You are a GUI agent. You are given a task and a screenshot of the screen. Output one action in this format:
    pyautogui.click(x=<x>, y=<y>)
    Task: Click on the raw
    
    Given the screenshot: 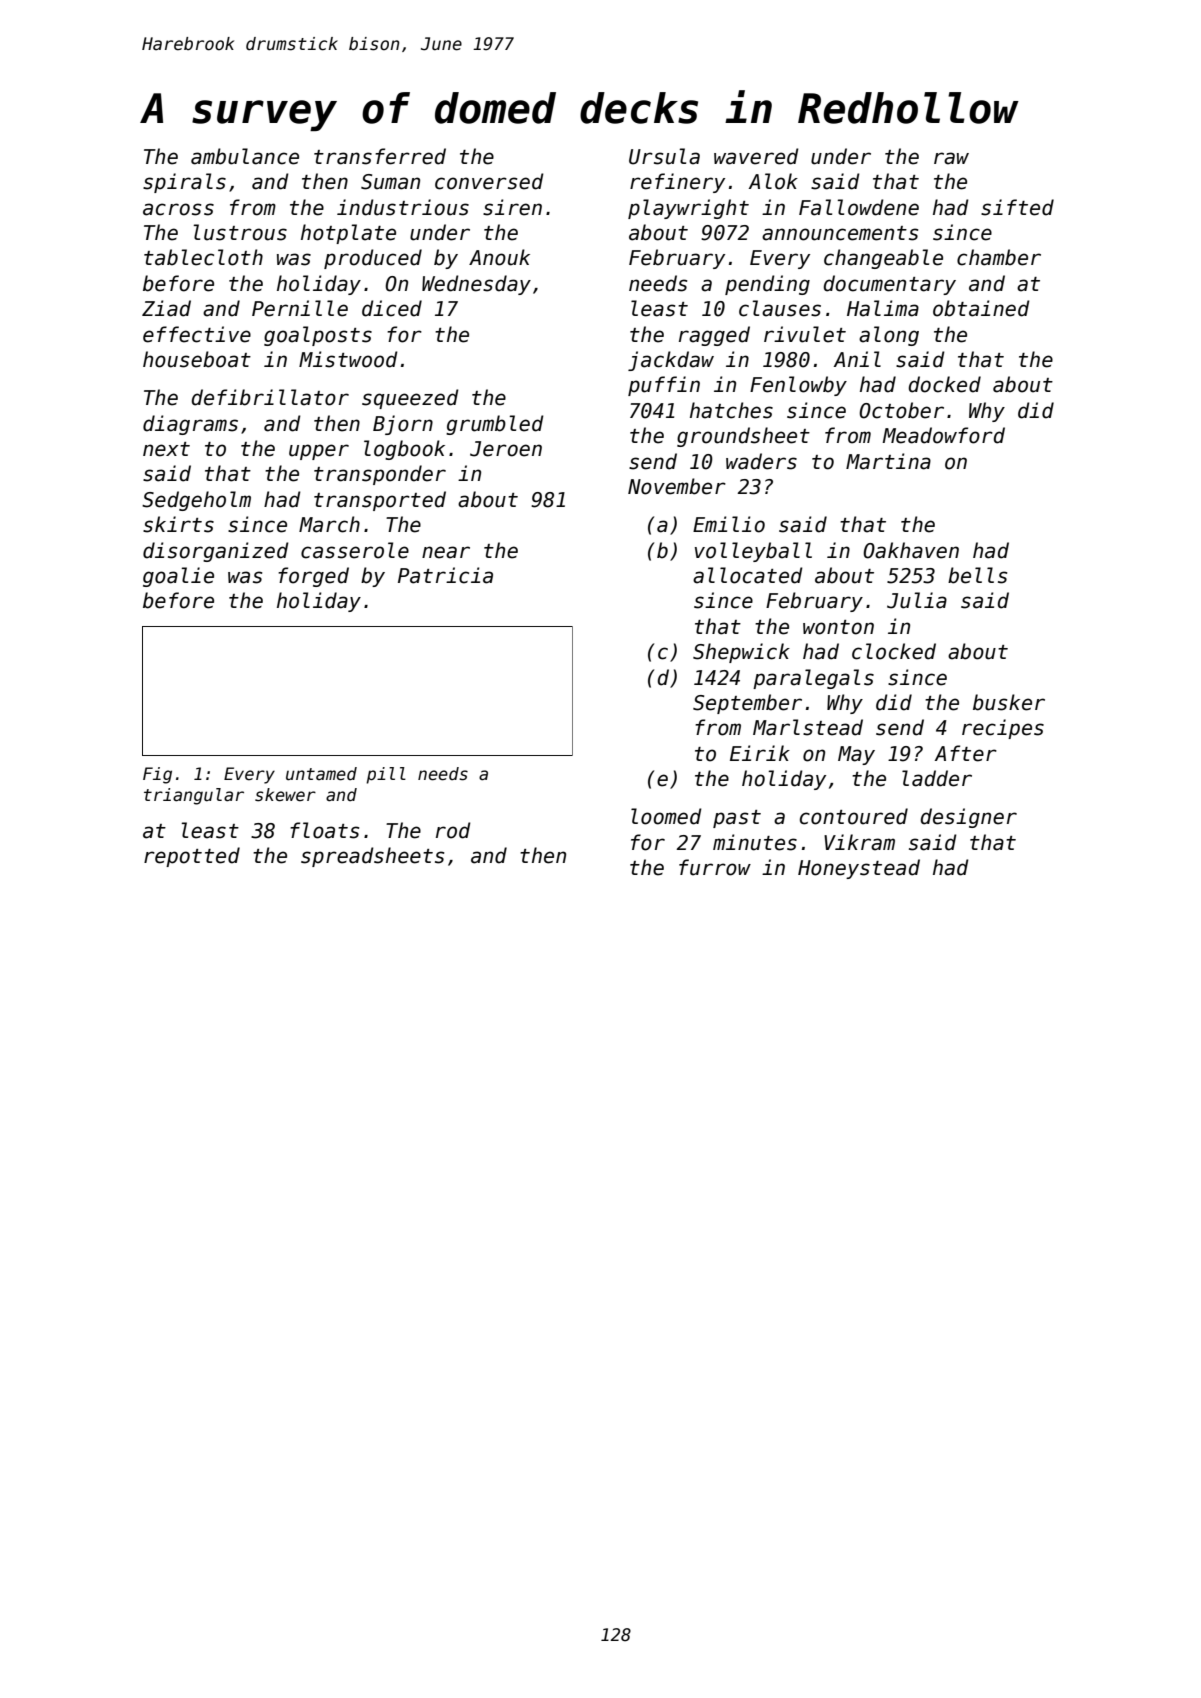 What is the action you would take?
    pyautogui.click(x=951, y=158)
